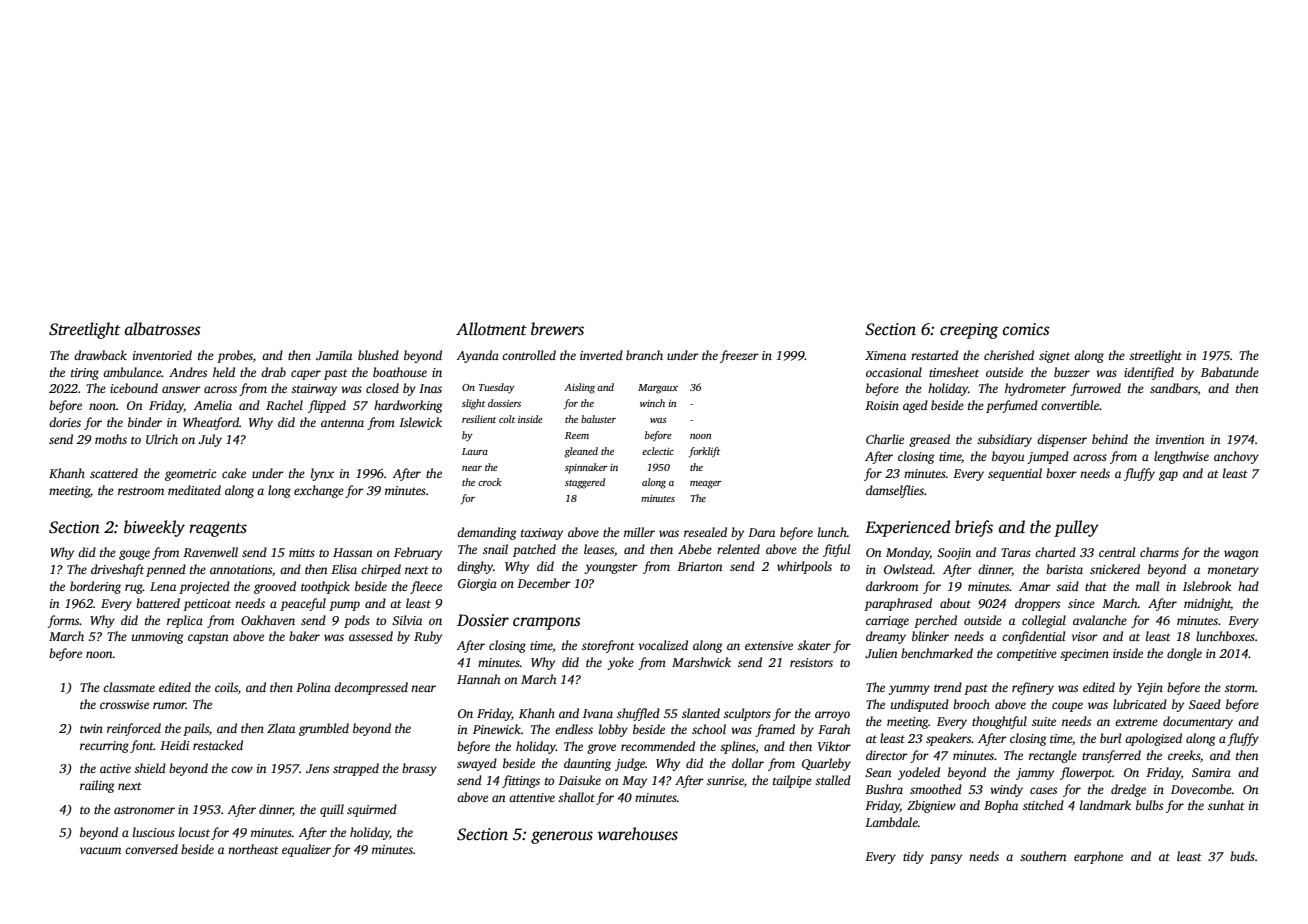  I want to click on resistors, so click(811, 662).
